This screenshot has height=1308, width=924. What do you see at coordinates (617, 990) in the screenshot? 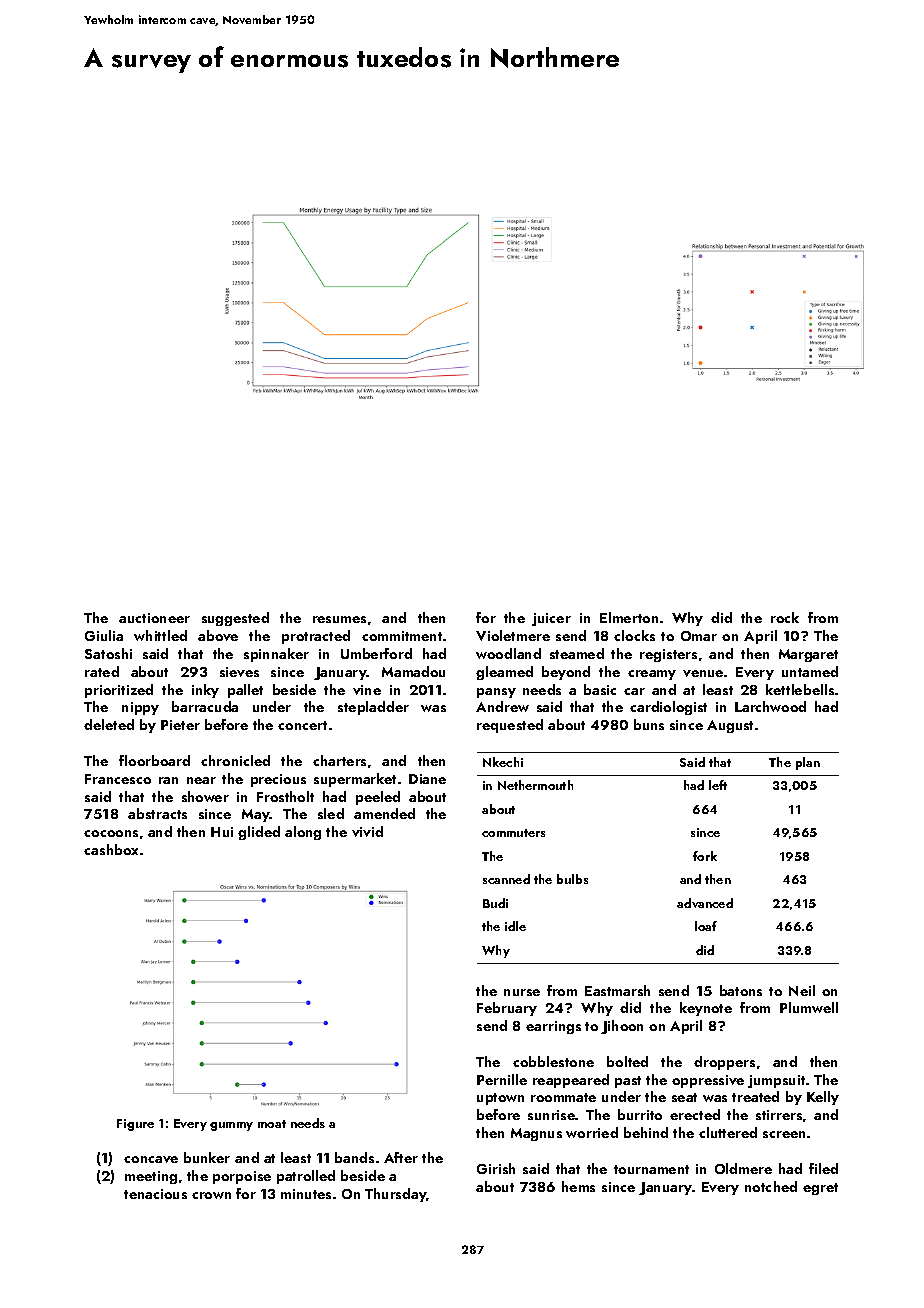
I see `Eastmarsh` at bounding box center [617, 990].
